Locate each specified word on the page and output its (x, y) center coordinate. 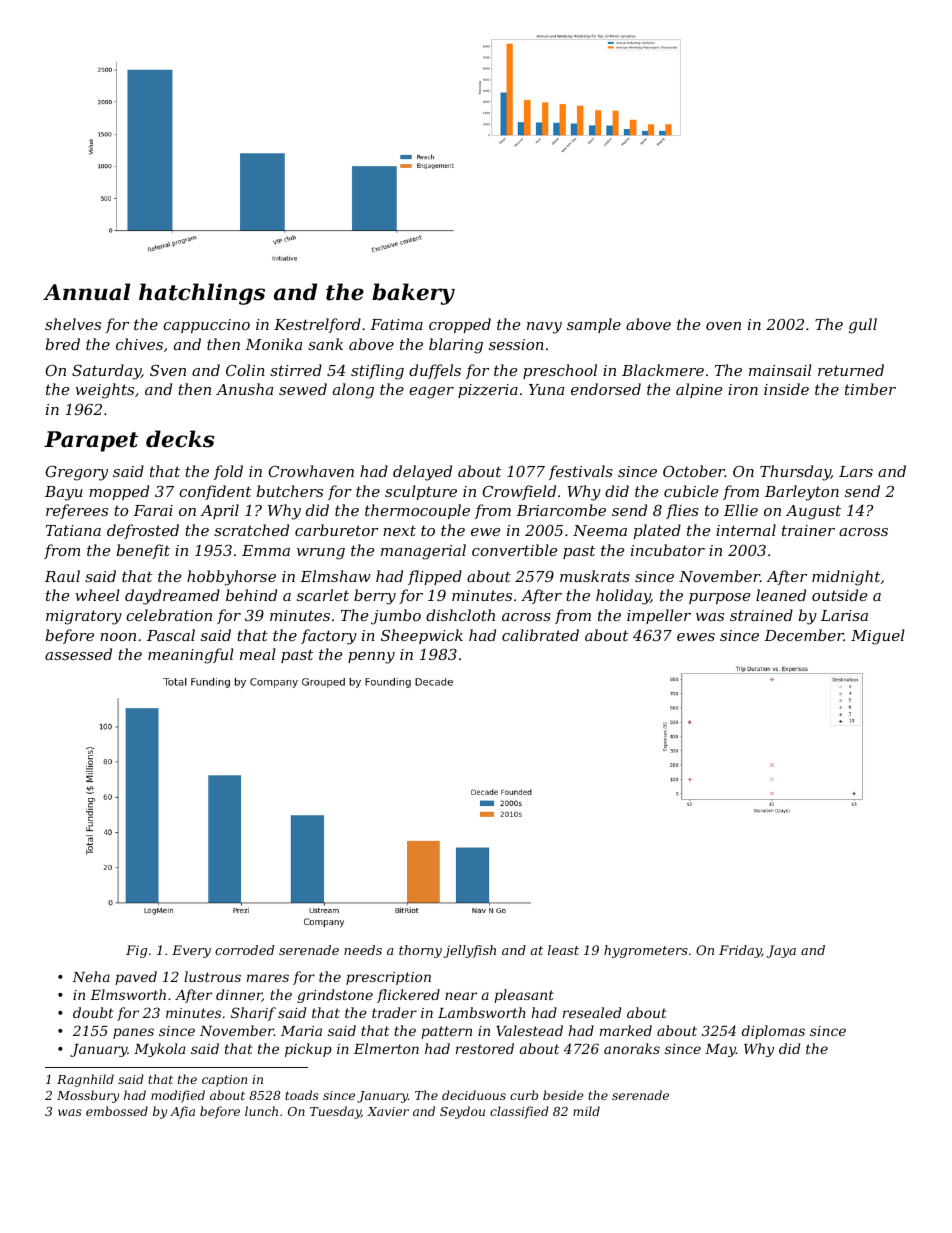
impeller (659, 616)
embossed (117, 1111)
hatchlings (202, 294)
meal (258, 654)
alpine (699, 390)
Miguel (878, 637)
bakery (413, 294)
